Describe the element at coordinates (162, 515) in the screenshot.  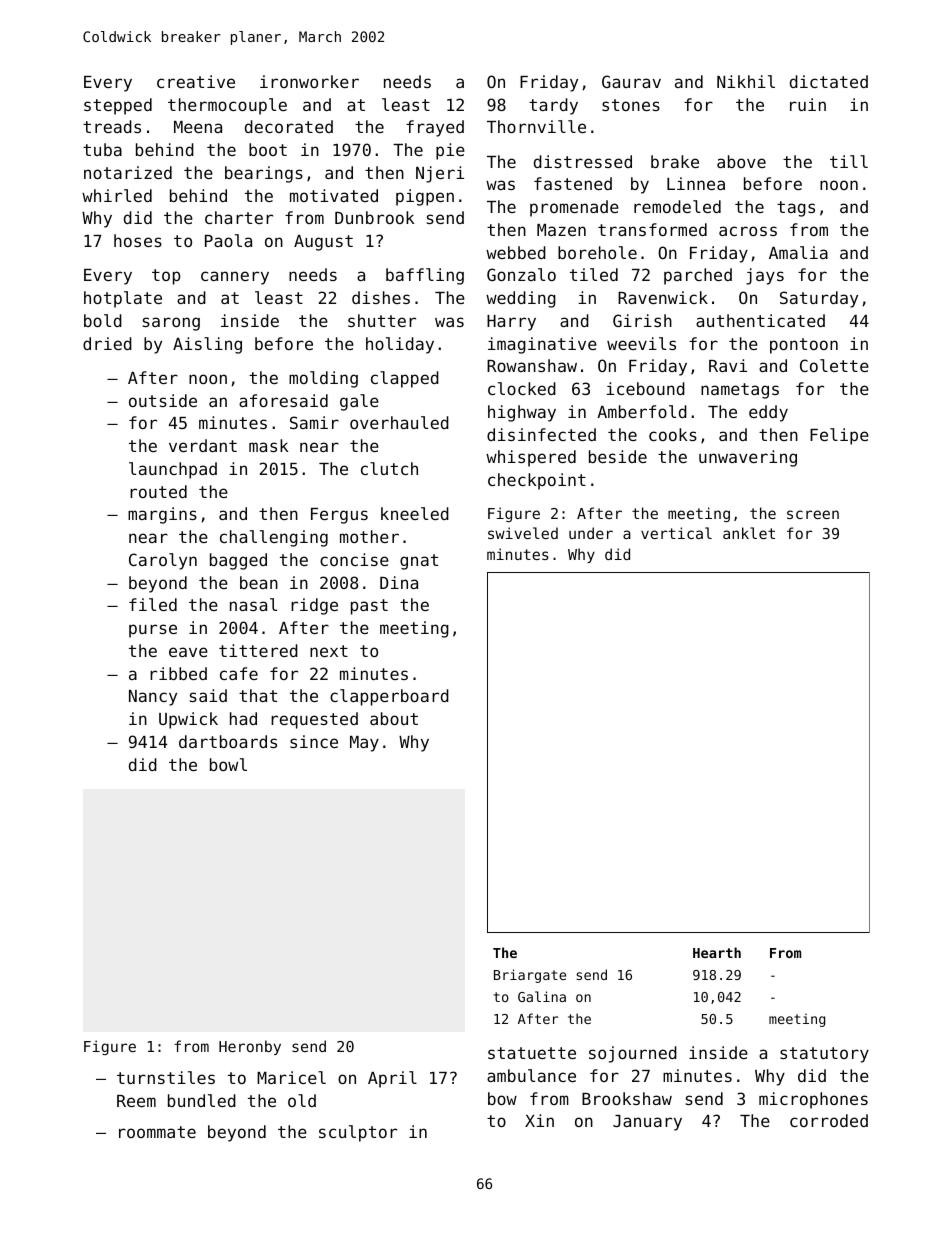
I see `margins` at that location.
